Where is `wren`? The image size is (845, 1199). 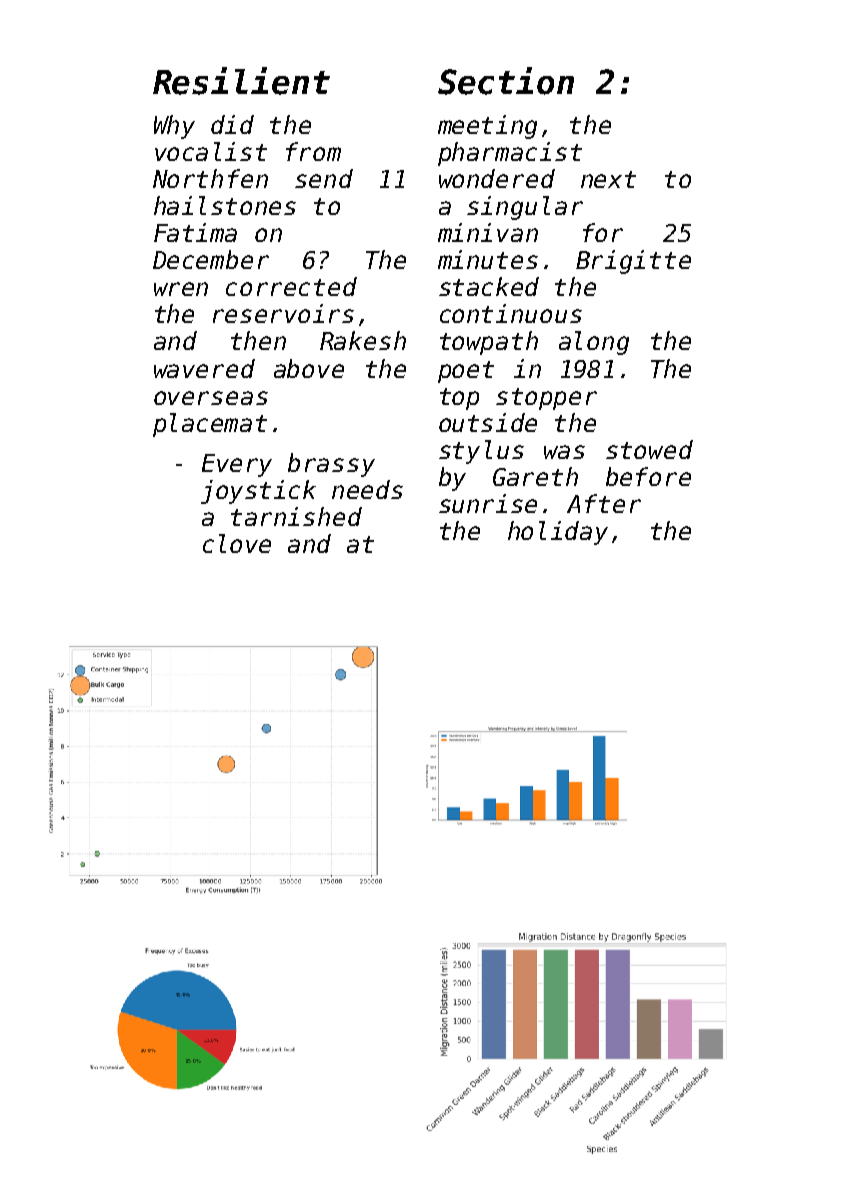
wren is located at coordinates (181, 289).
